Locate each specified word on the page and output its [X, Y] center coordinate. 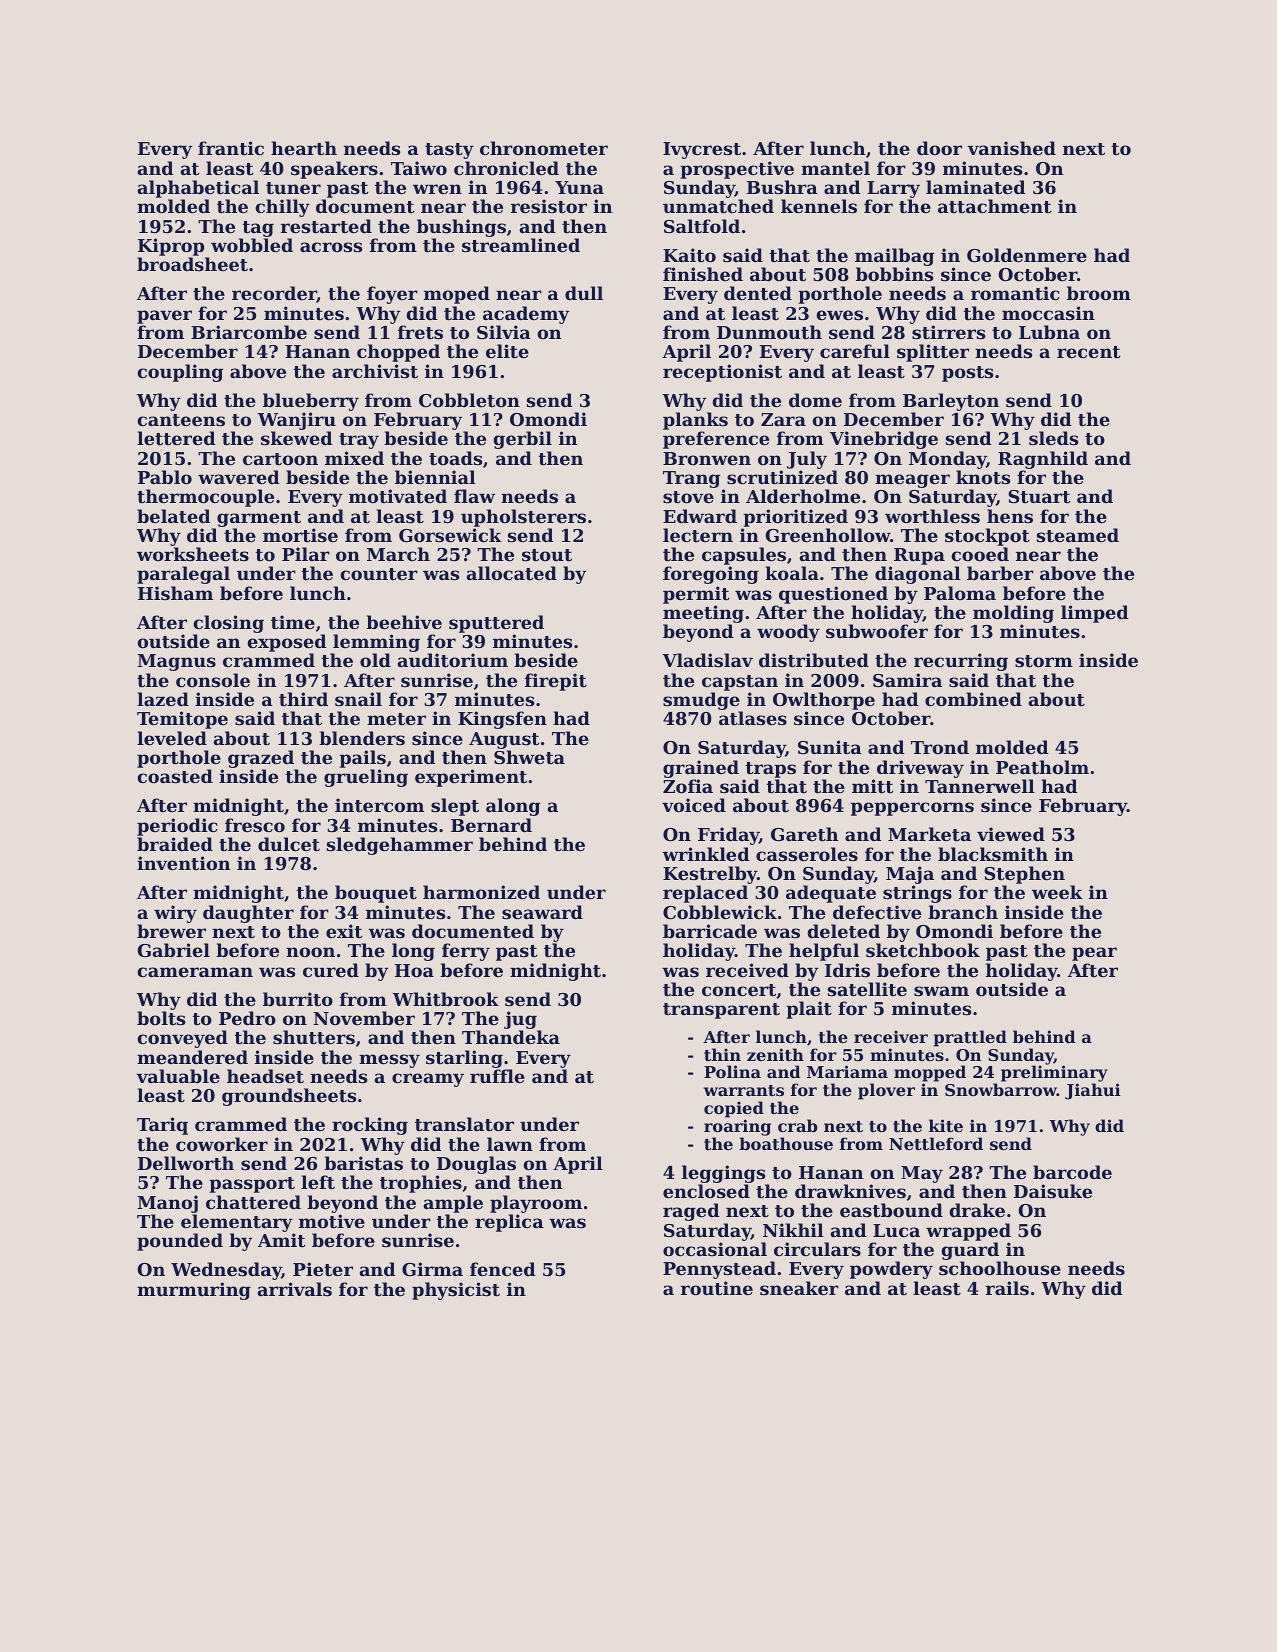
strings [917, 894]
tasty [449, 151]
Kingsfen [502, 720]
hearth [304, 148]
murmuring [194, 1291]
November [364, 1018]
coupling [180, 373]
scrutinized [782, 477]
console [213, 680]
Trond [940, 747]
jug [520, 1020]
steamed [1078, 535]
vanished [1011, 148]
